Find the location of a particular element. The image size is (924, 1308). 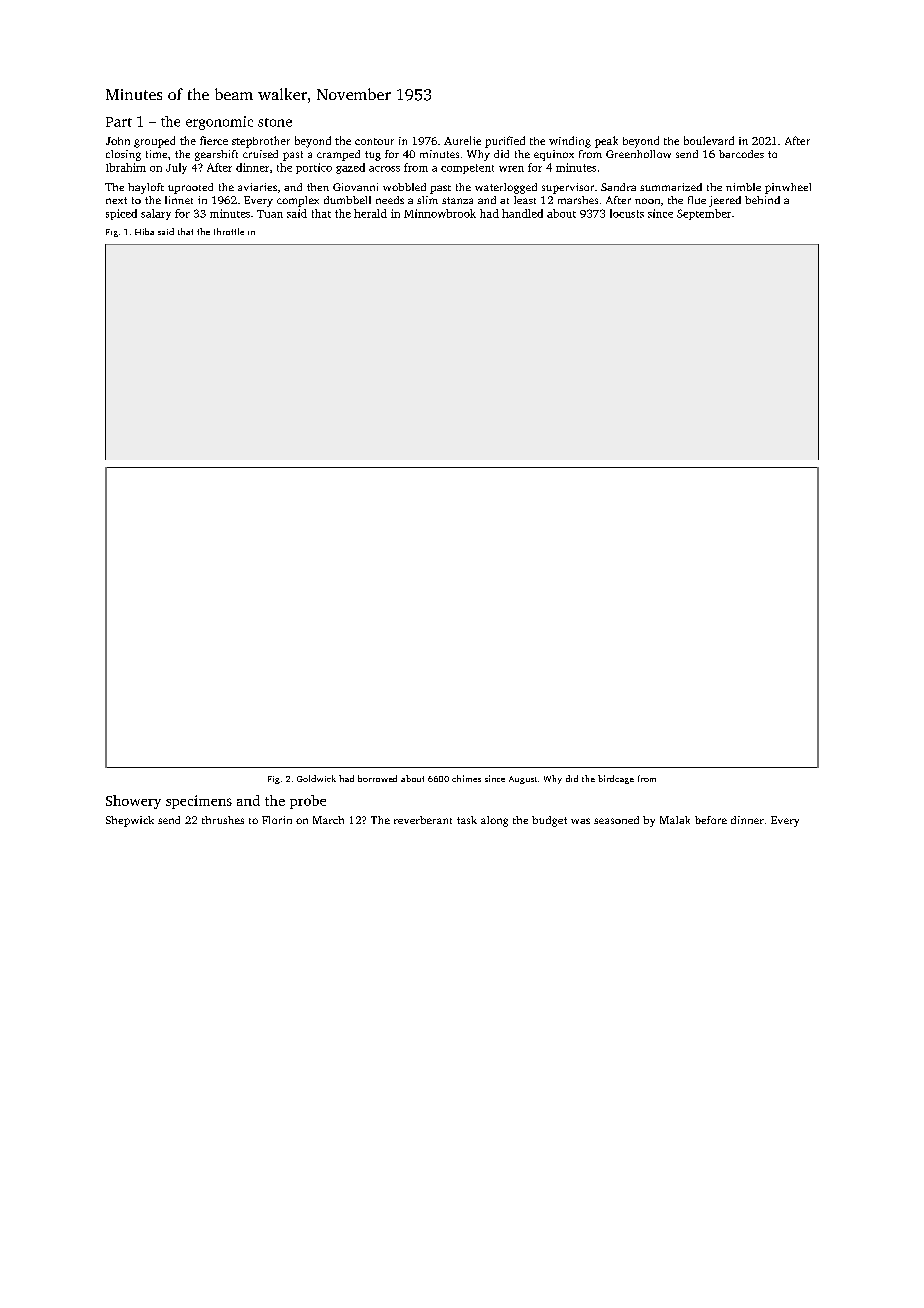

Minnowbrook is located at coordinates (440, 213).
